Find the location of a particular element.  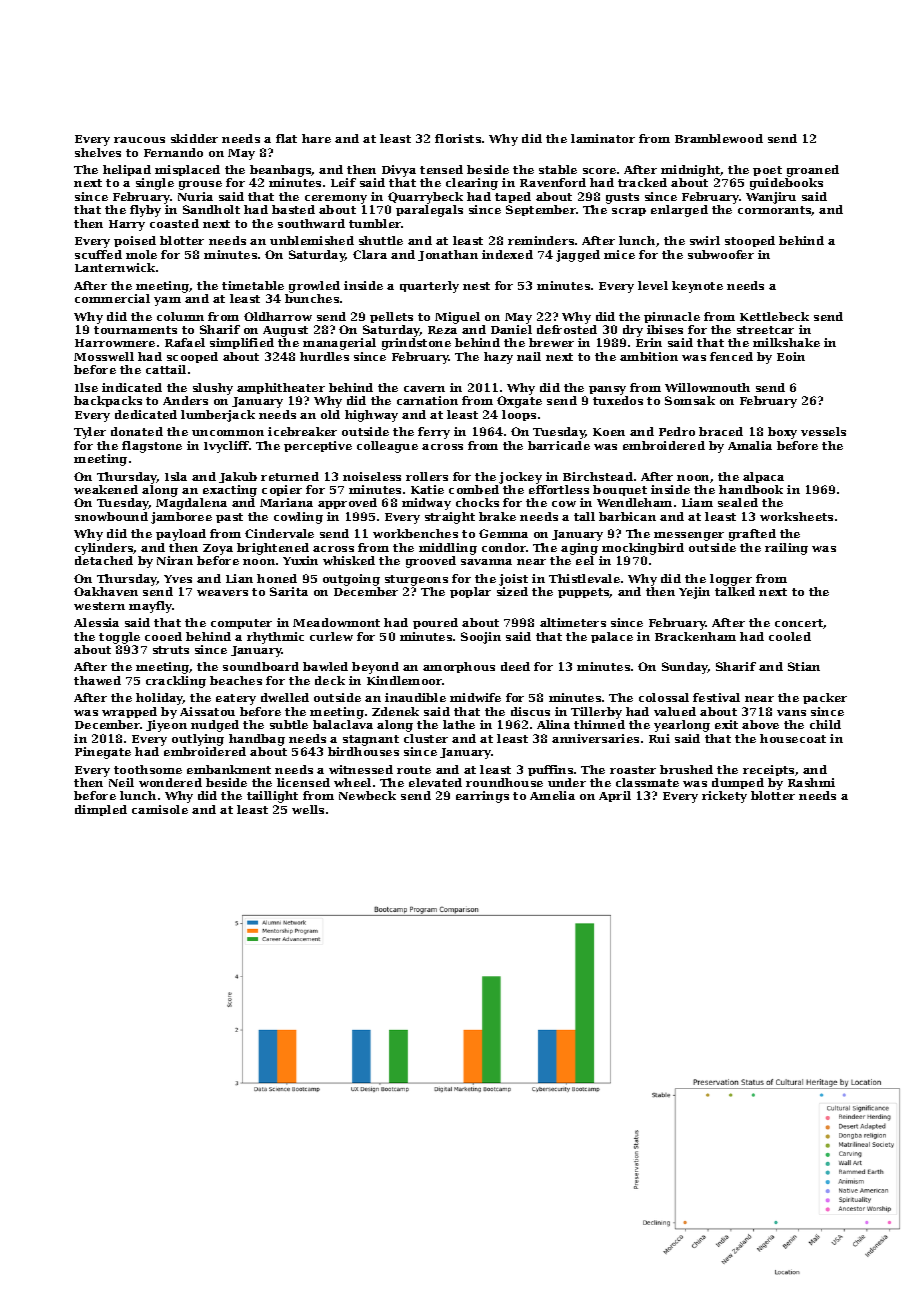

earrings is located at coordinates (482, 797).
